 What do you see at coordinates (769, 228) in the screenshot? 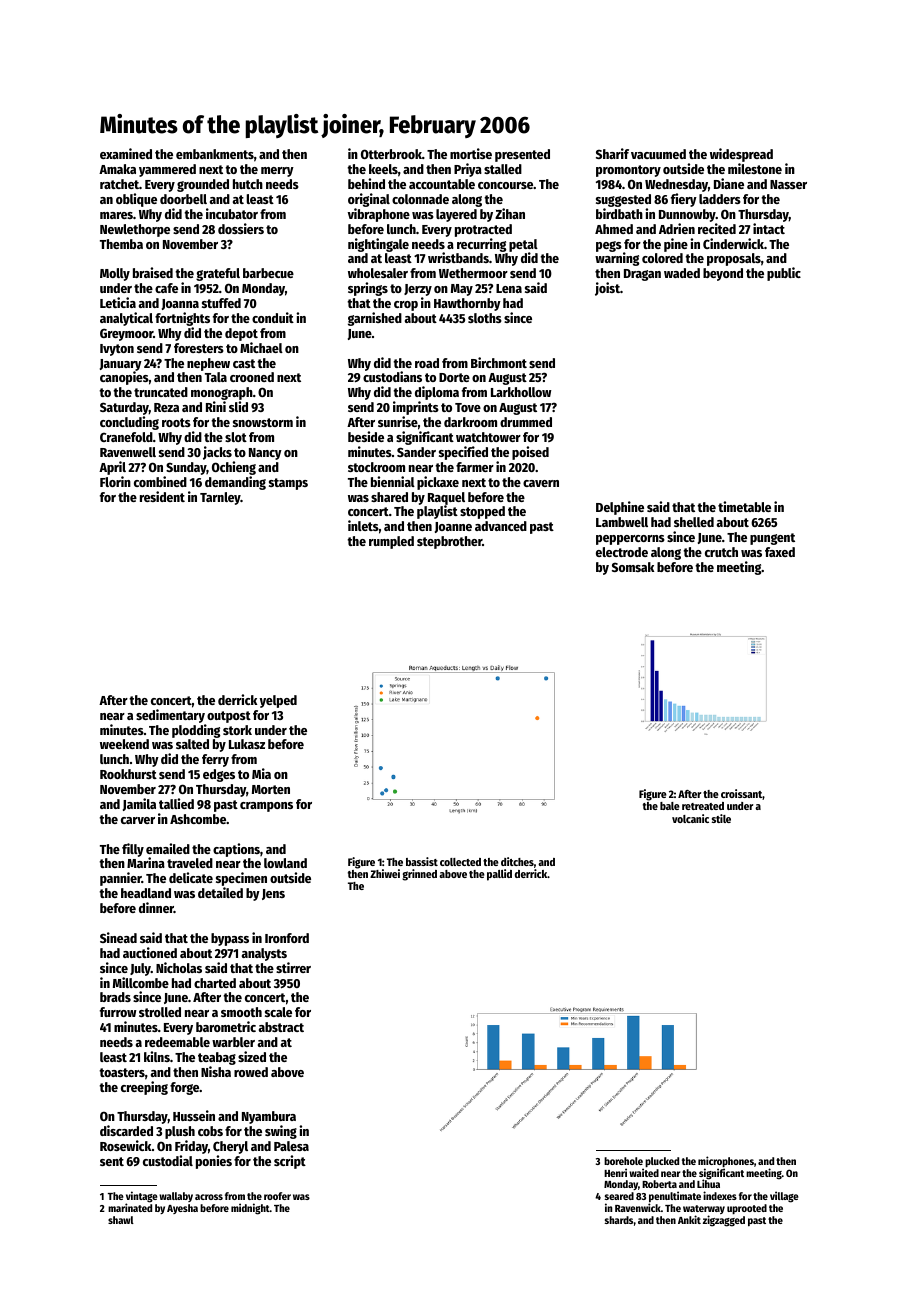
I see `intact` at bounding box center [769, 228].
